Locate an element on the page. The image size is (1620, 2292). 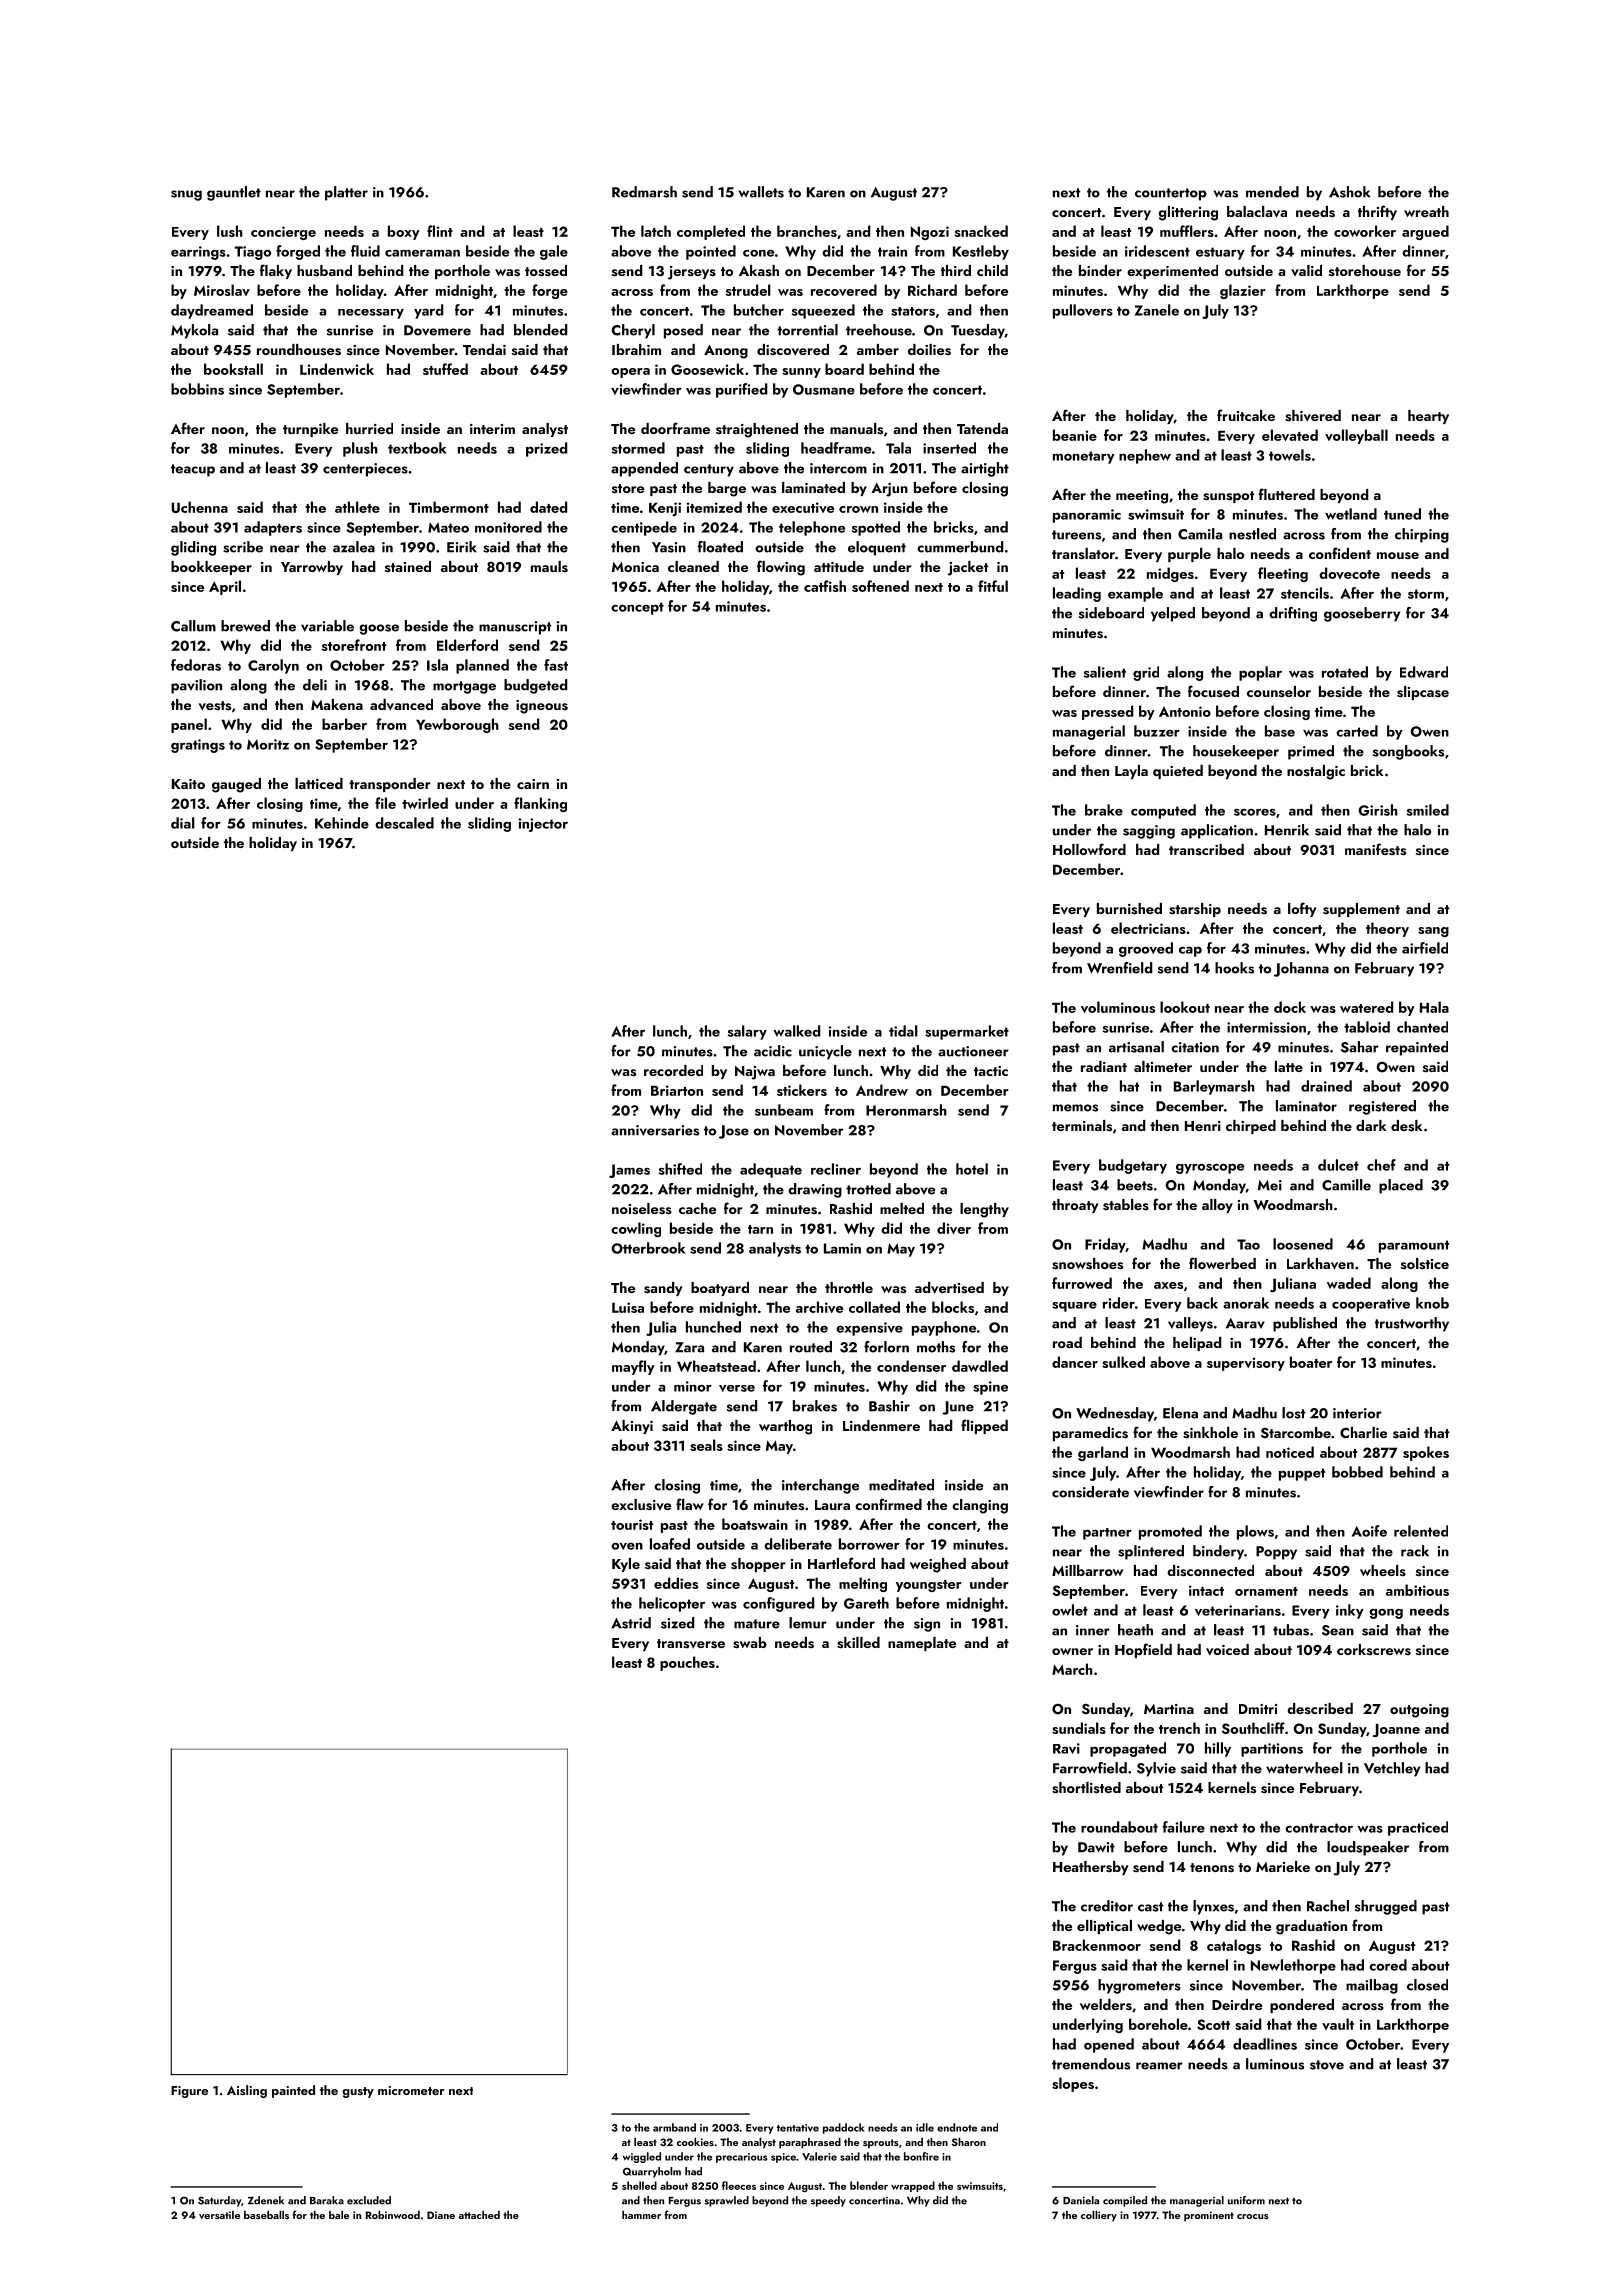
interior is located at coordinates (1357, 1413).
